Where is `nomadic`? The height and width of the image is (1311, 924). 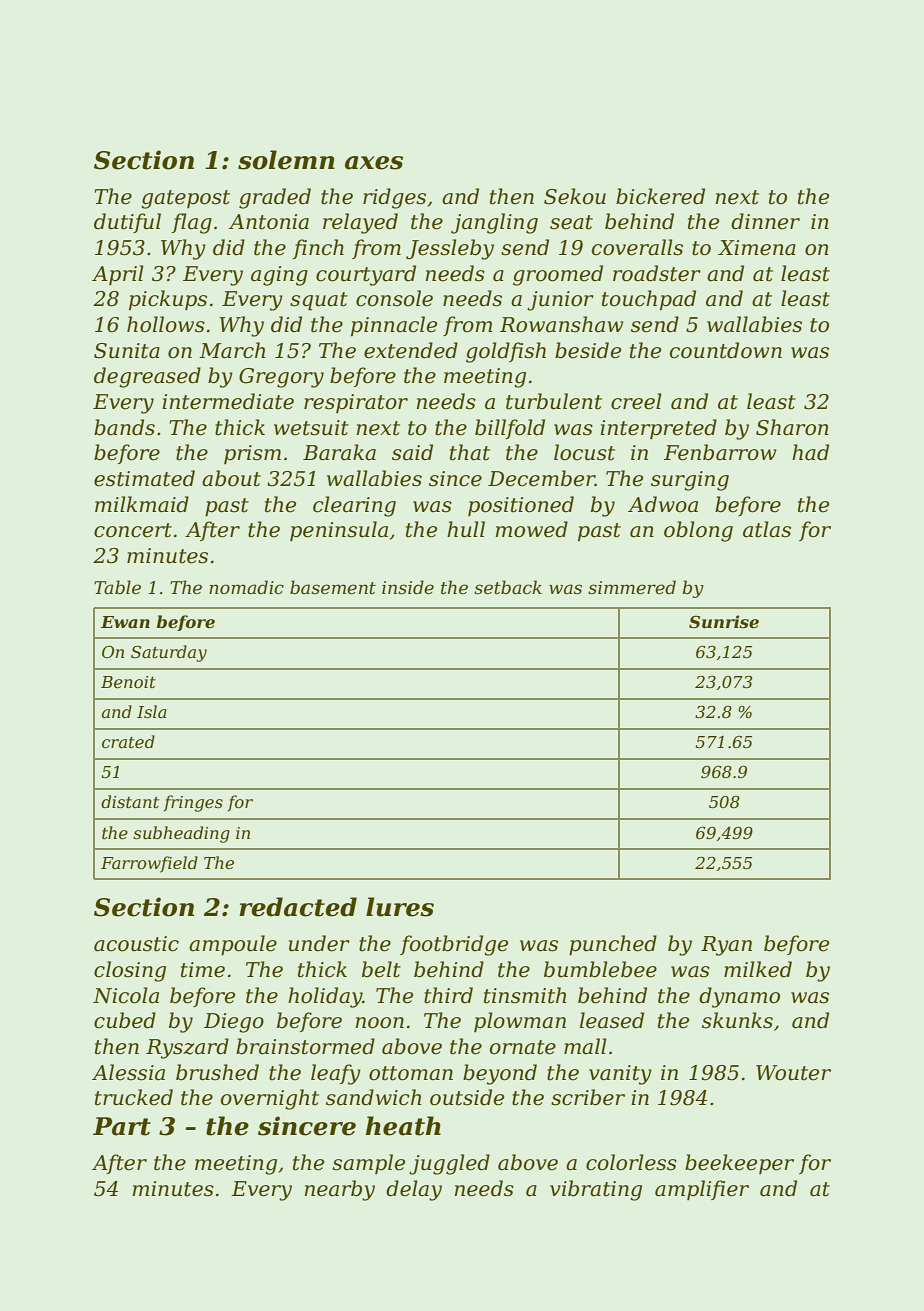 nomadic is located at coordinates (246, 587).
